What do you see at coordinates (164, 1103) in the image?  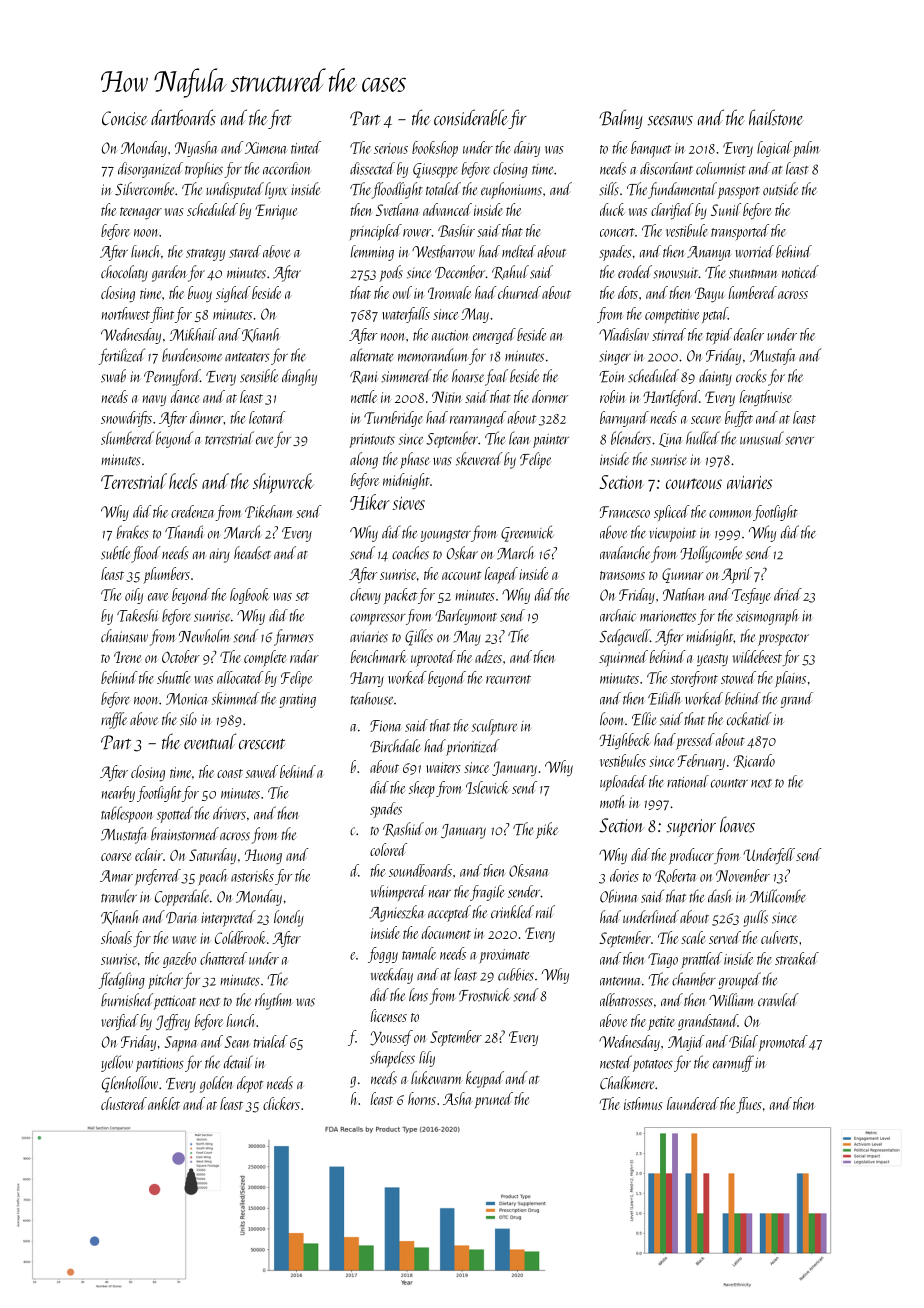 I see `anklet` at bounding box center [164, 1103].
